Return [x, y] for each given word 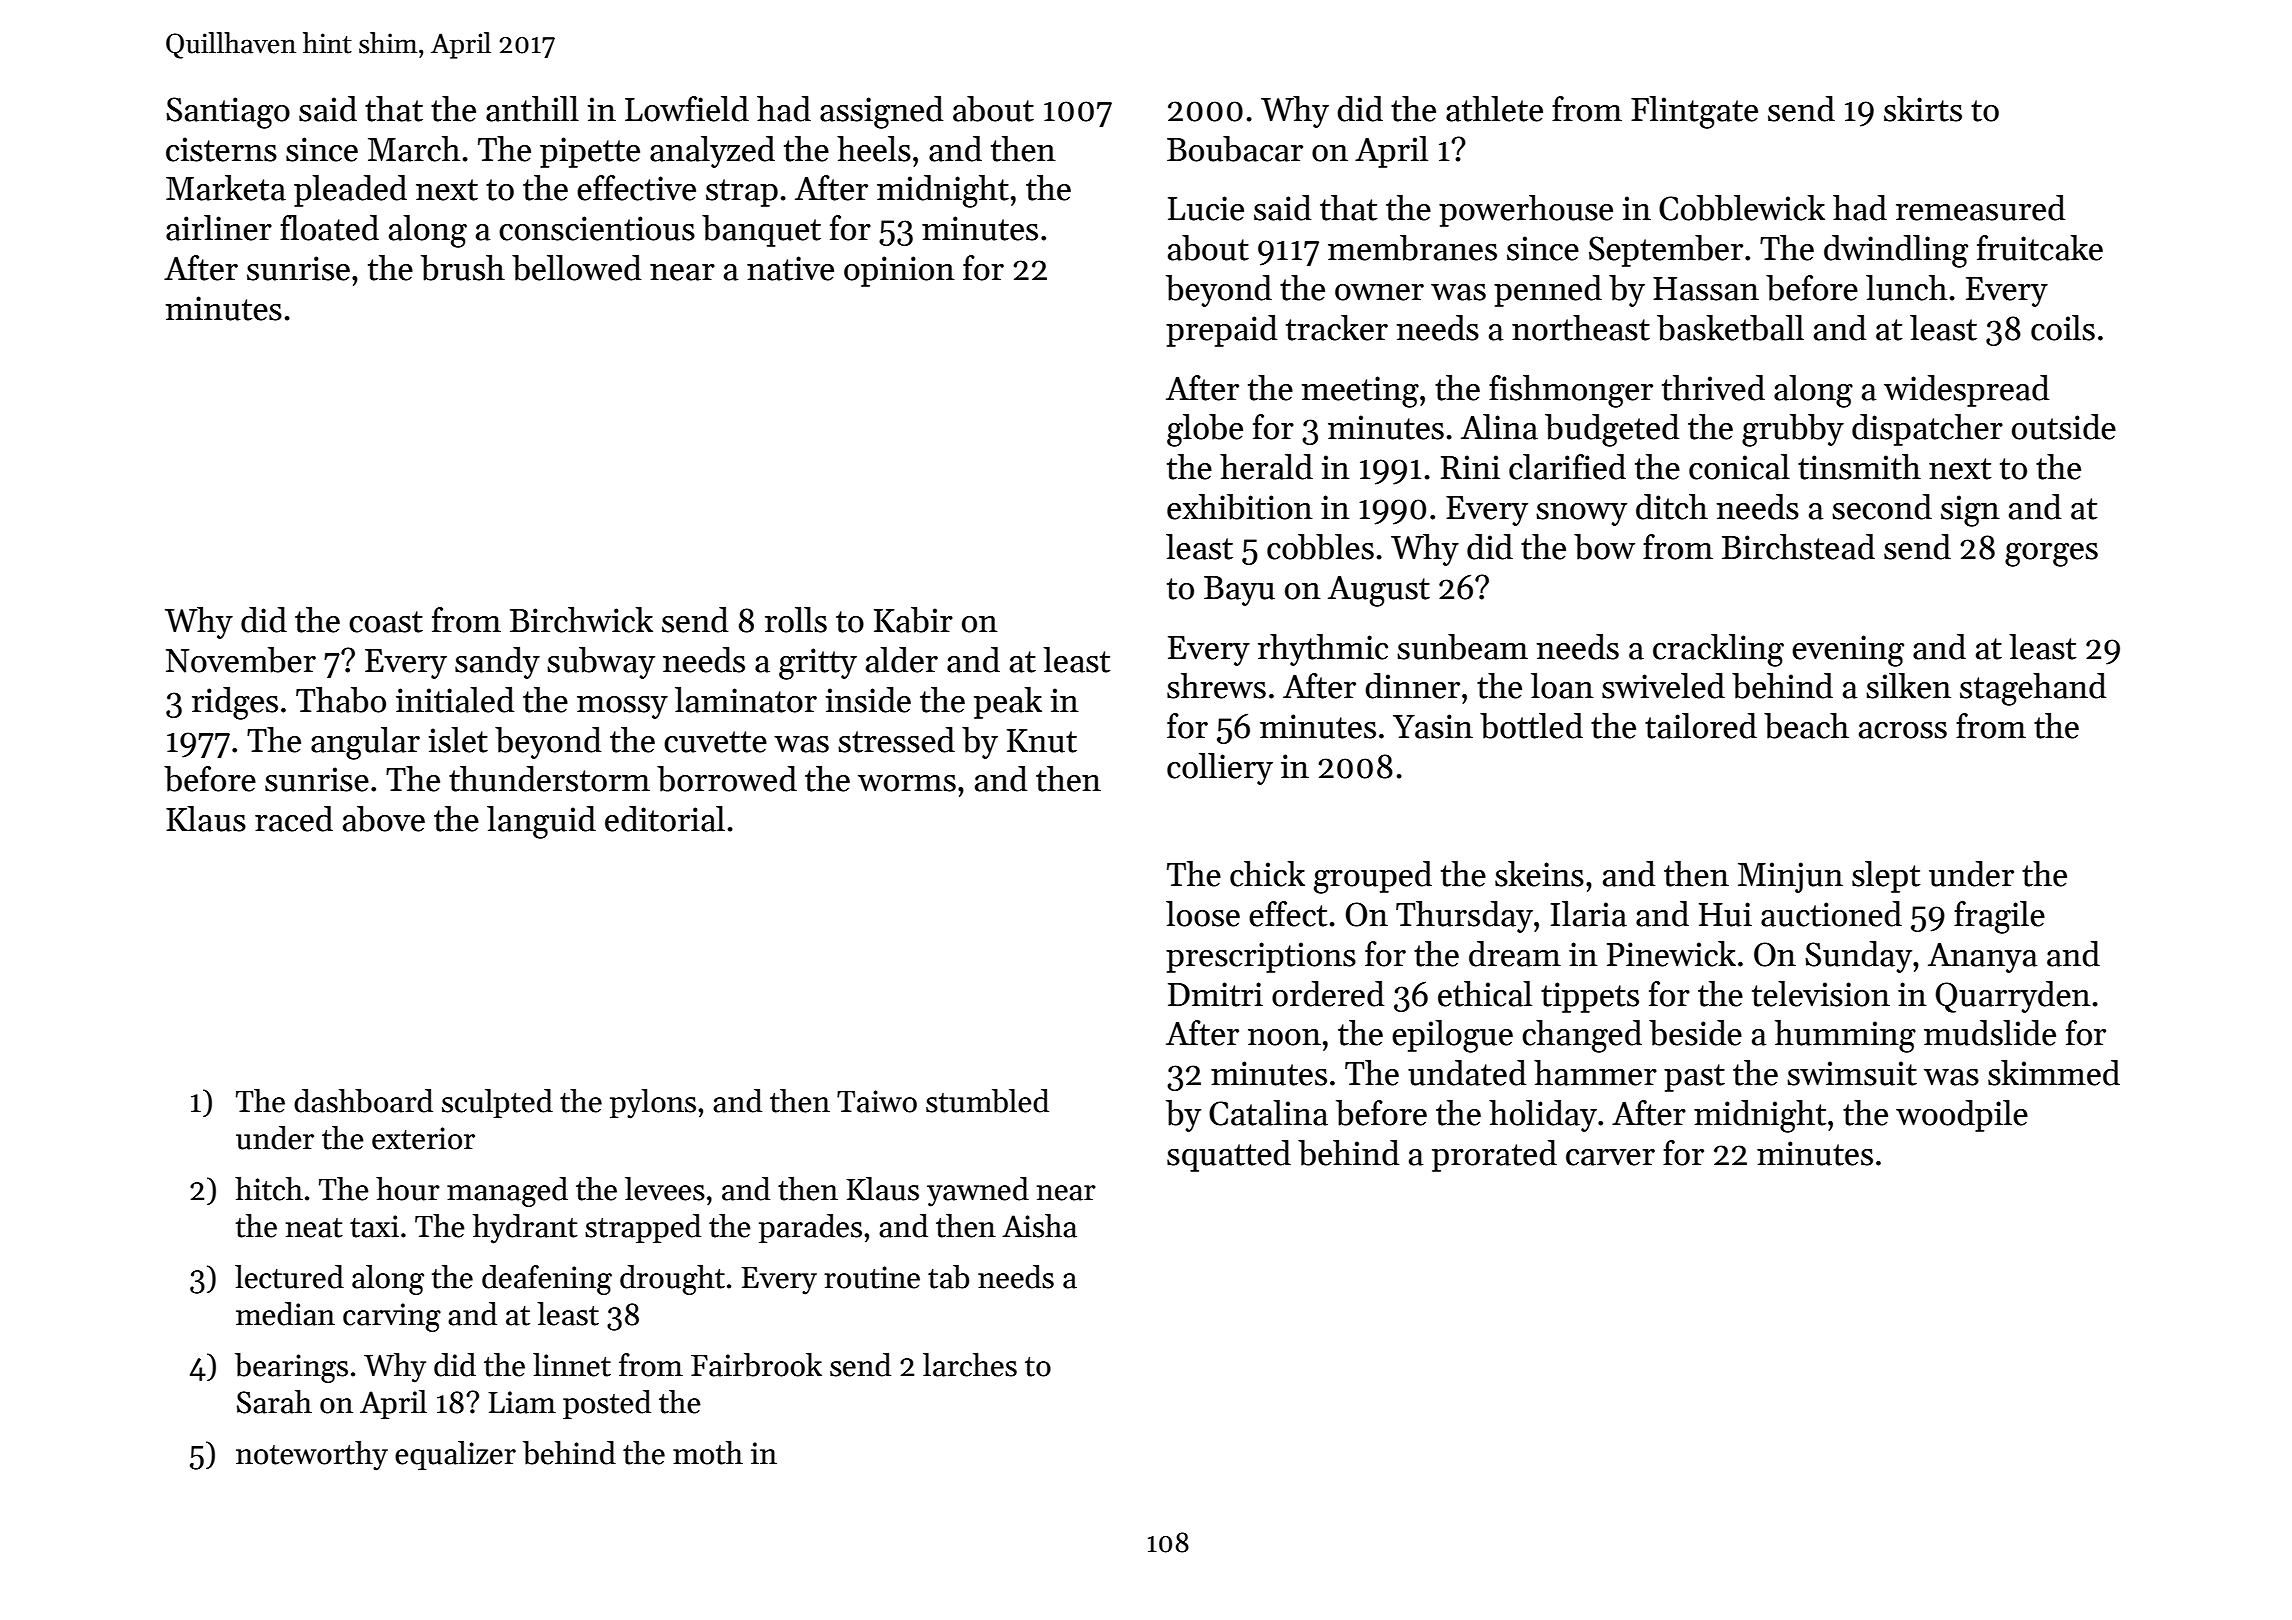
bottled [1531, 726]
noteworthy [312, 1456]
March [414, 149]
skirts [1923, 109]
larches [970, 1365]
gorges [2051, 555]
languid [541, 822]
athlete [1494, 109]
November [241, 660]
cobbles [1320, 547]
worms [907, 783]
